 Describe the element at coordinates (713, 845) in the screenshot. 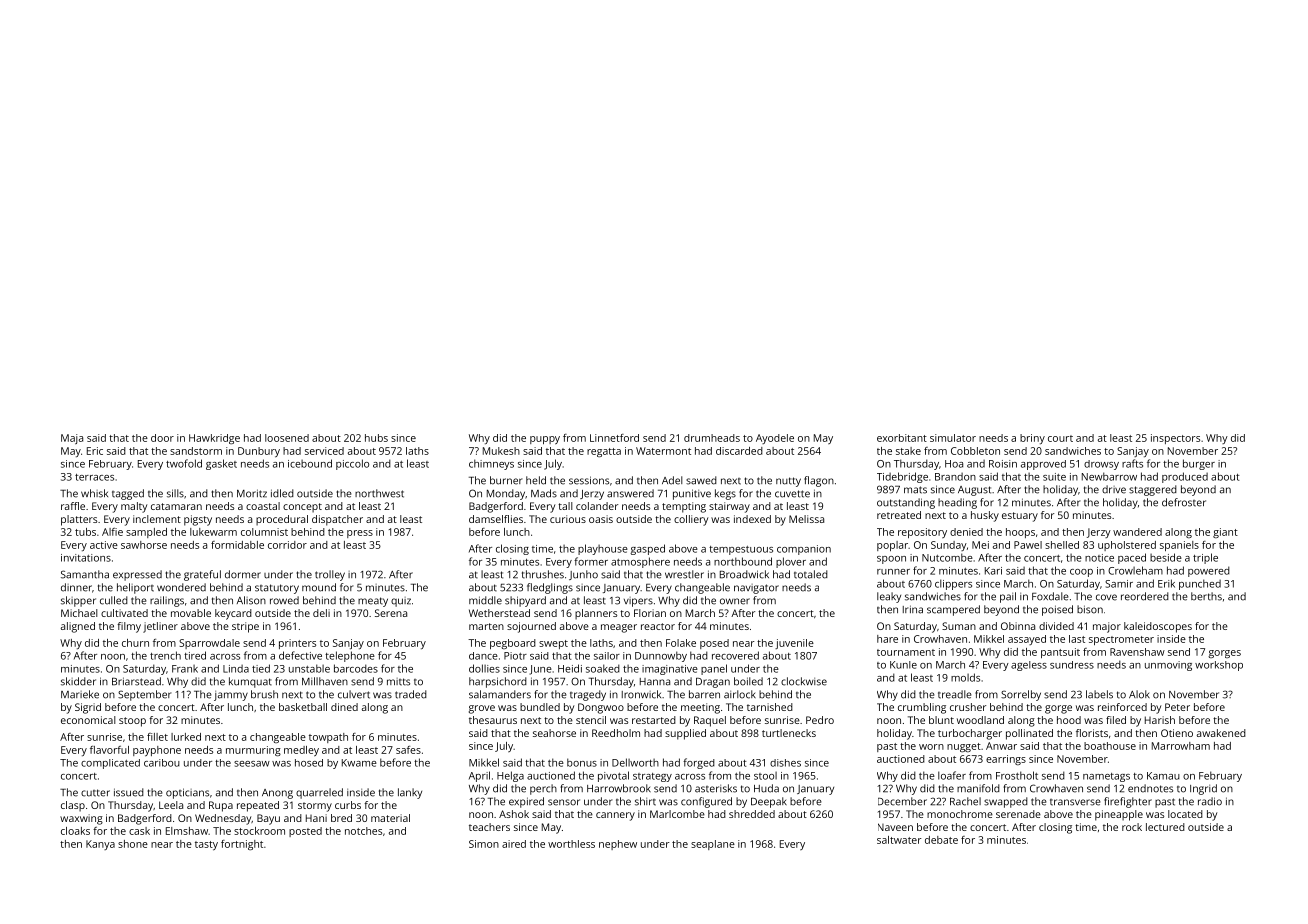

I see `seaplane` at that location.
